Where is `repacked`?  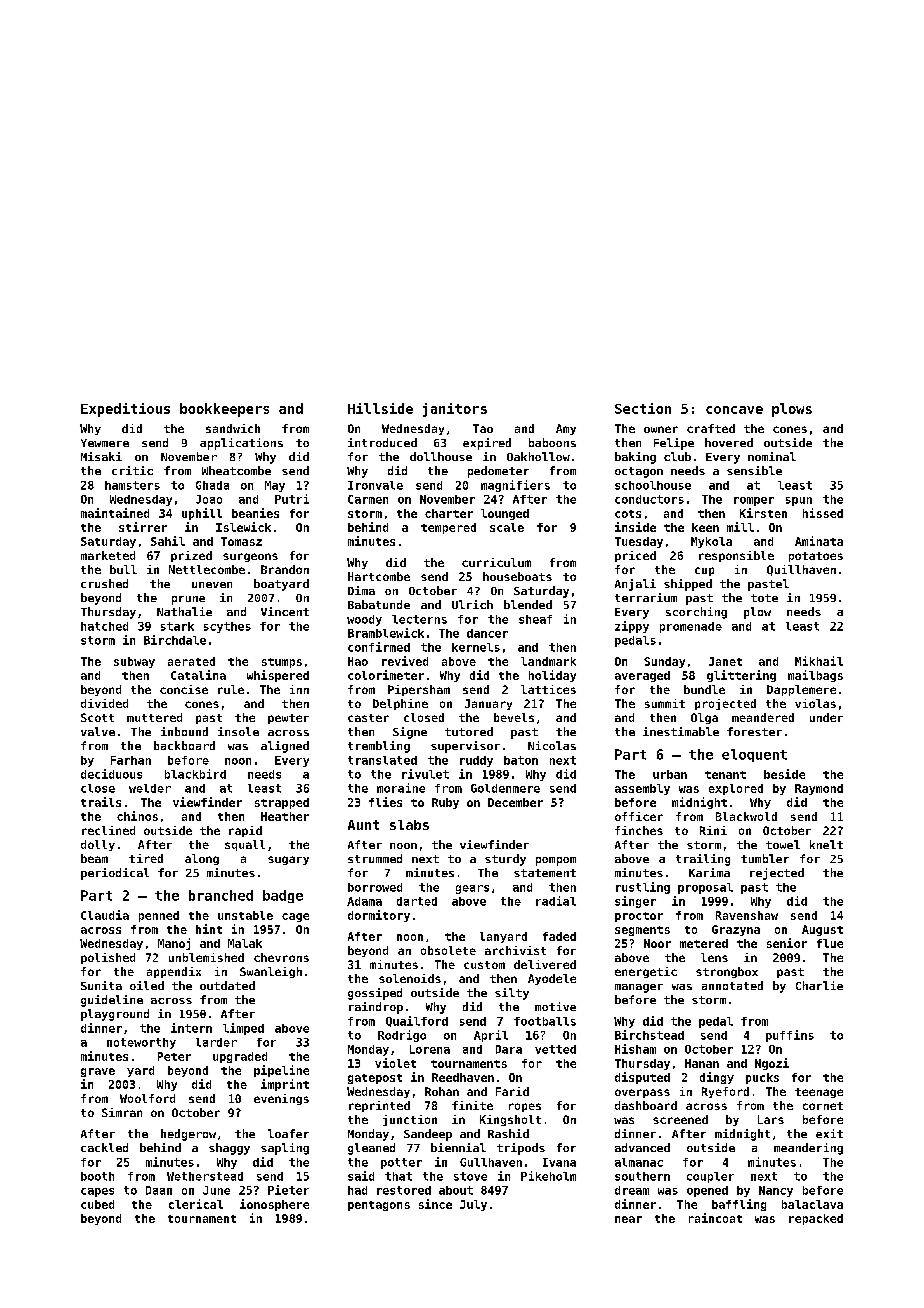
repacked is located at coordinates (816, 1219).
